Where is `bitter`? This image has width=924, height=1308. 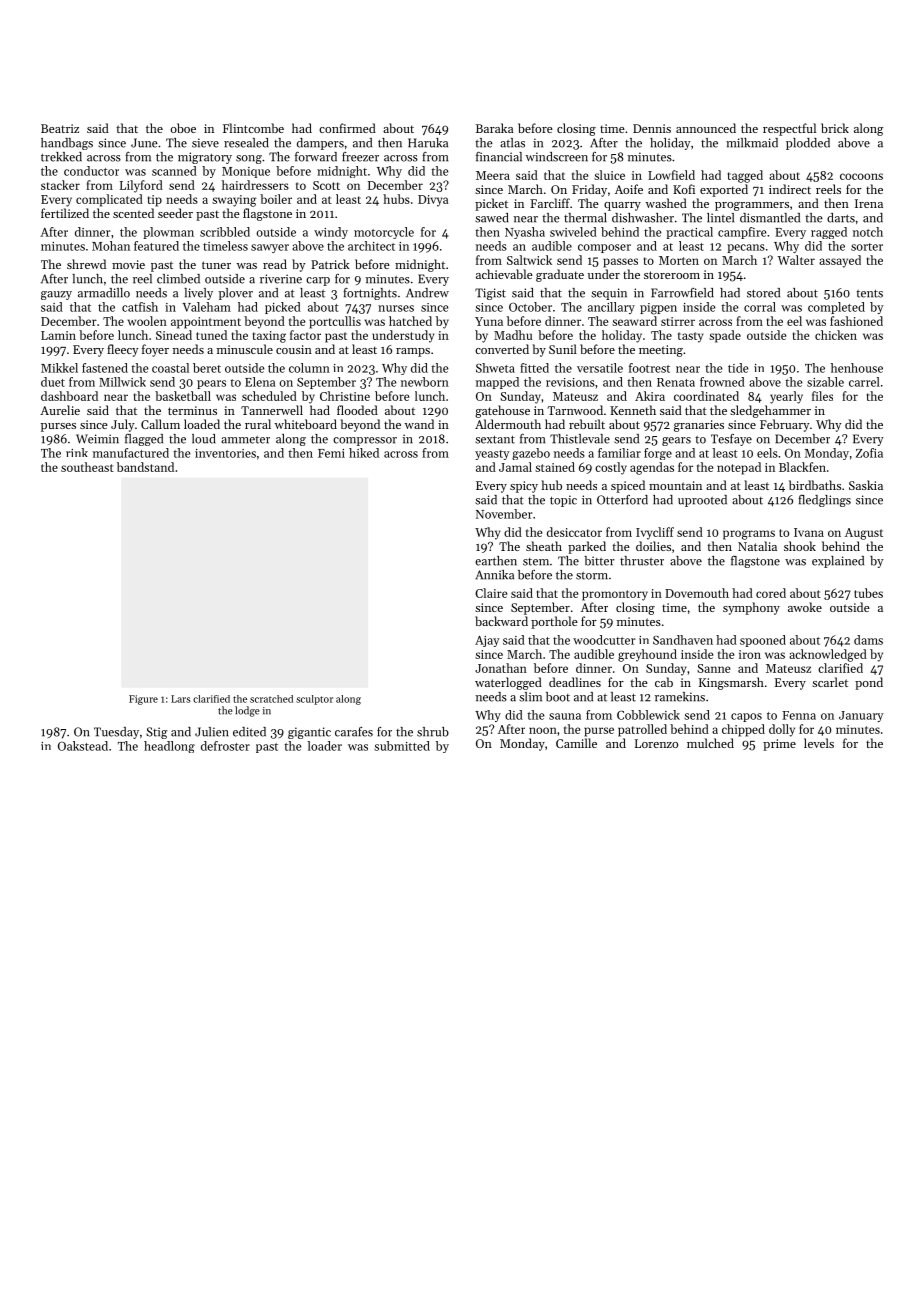 bitter is located at coordinates (599, 561).
